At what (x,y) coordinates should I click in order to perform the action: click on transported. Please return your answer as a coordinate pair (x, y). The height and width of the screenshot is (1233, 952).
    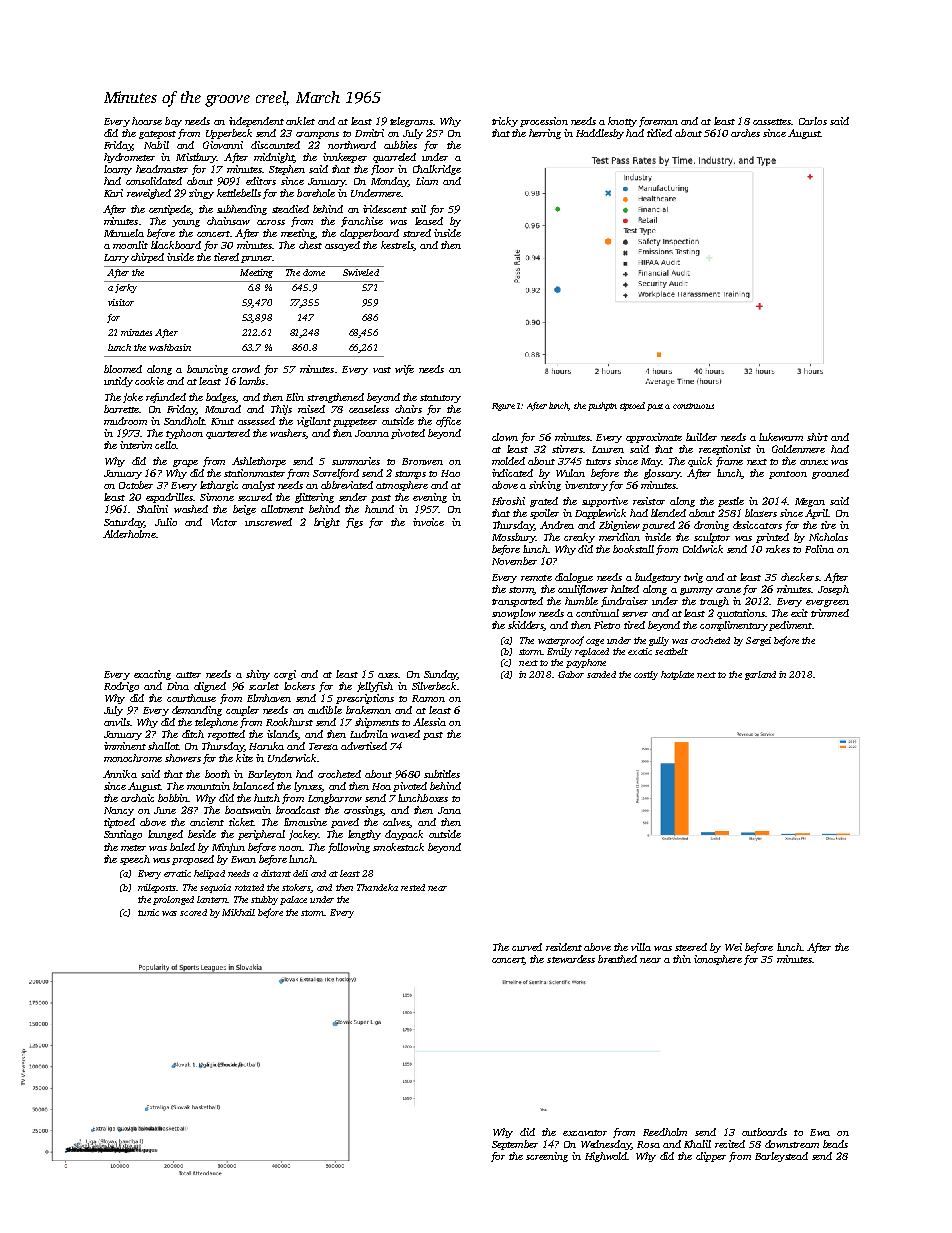
    Looking at the image, I should click on (517, 602).
